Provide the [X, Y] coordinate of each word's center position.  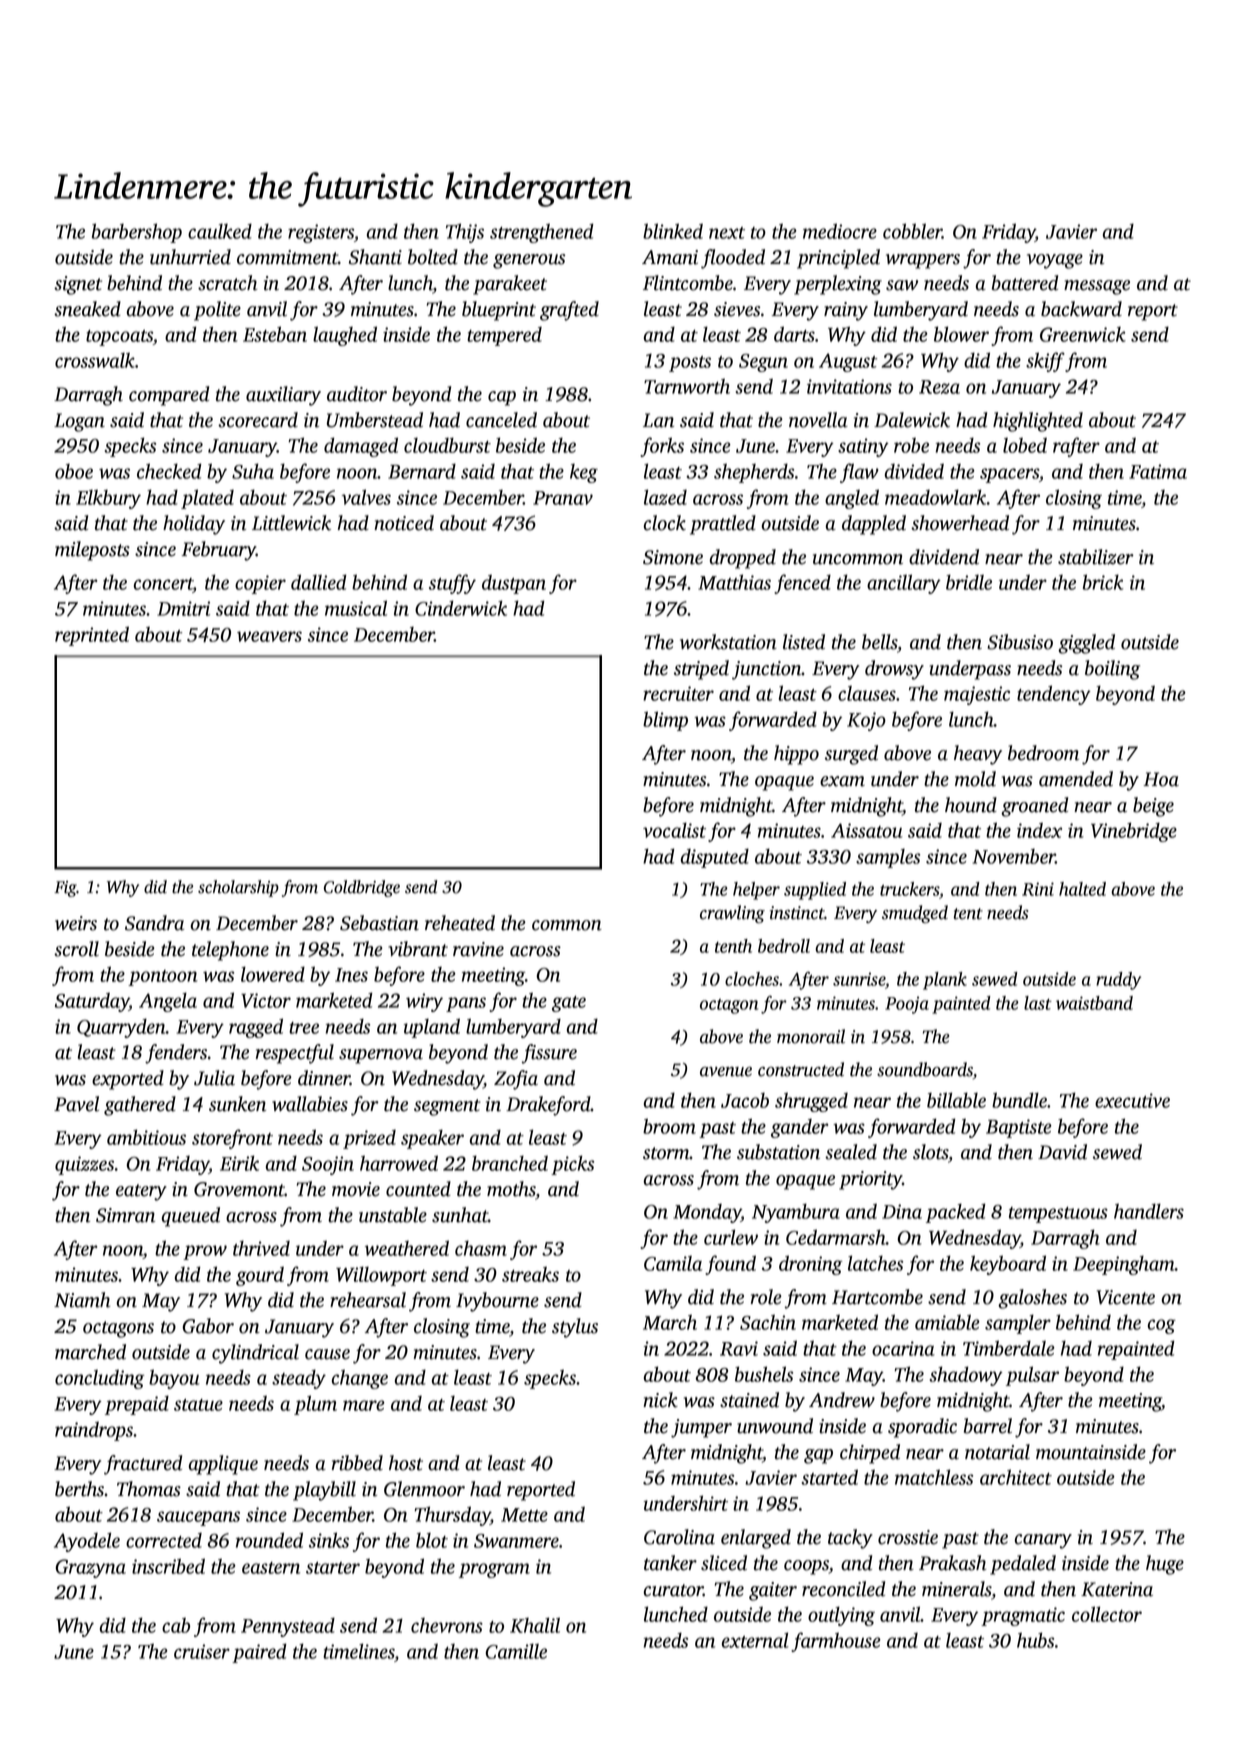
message [1097, 287]
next [727, 233]
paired [259, 1653]
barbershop [136, 233]
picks [572, 1165]
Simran [125, 1215]
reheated [460, 923]
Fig [65, 889]
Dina [902, 1211]
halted [1082, 889]
